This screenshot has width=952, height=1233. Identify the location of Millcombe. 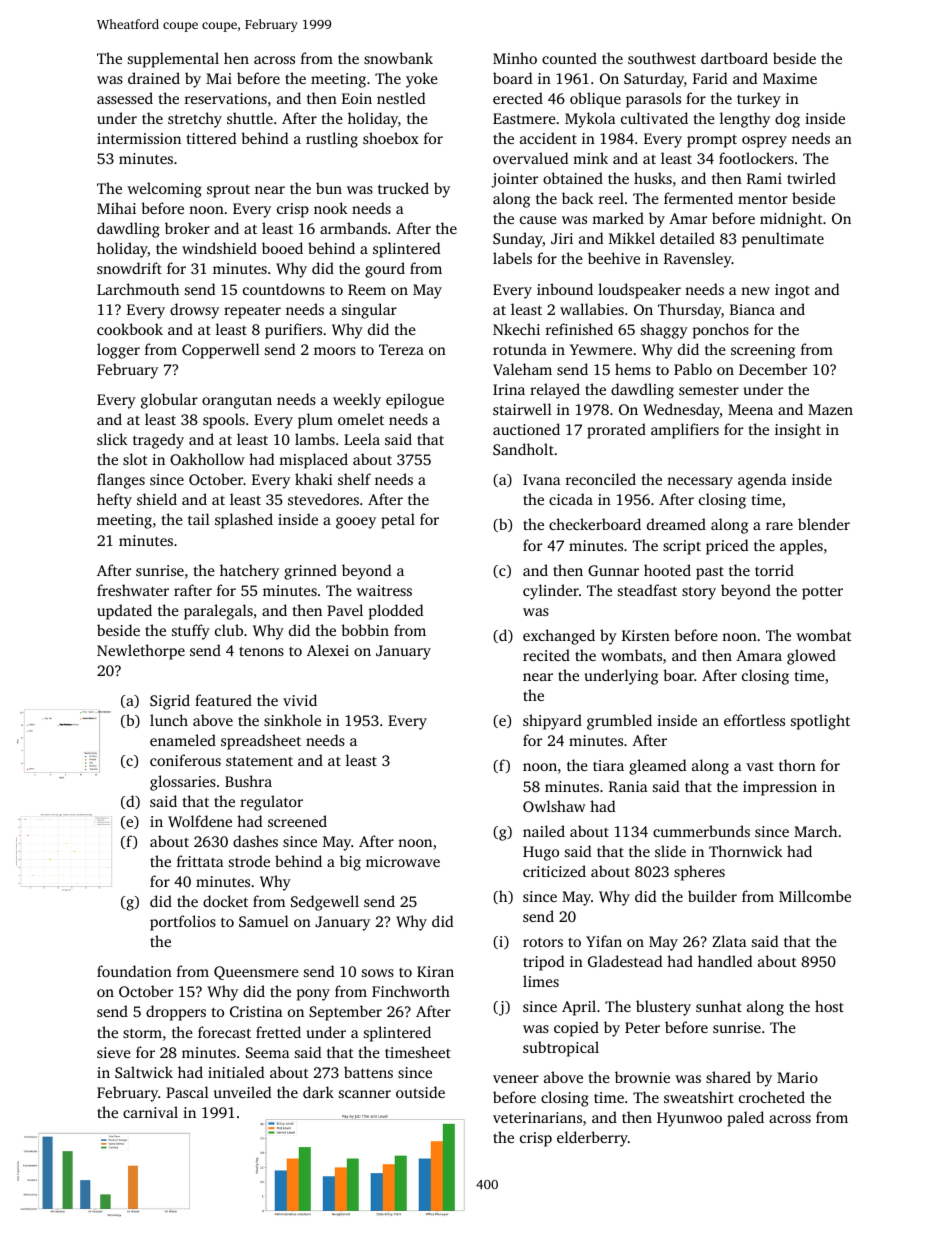
(815, 896).
